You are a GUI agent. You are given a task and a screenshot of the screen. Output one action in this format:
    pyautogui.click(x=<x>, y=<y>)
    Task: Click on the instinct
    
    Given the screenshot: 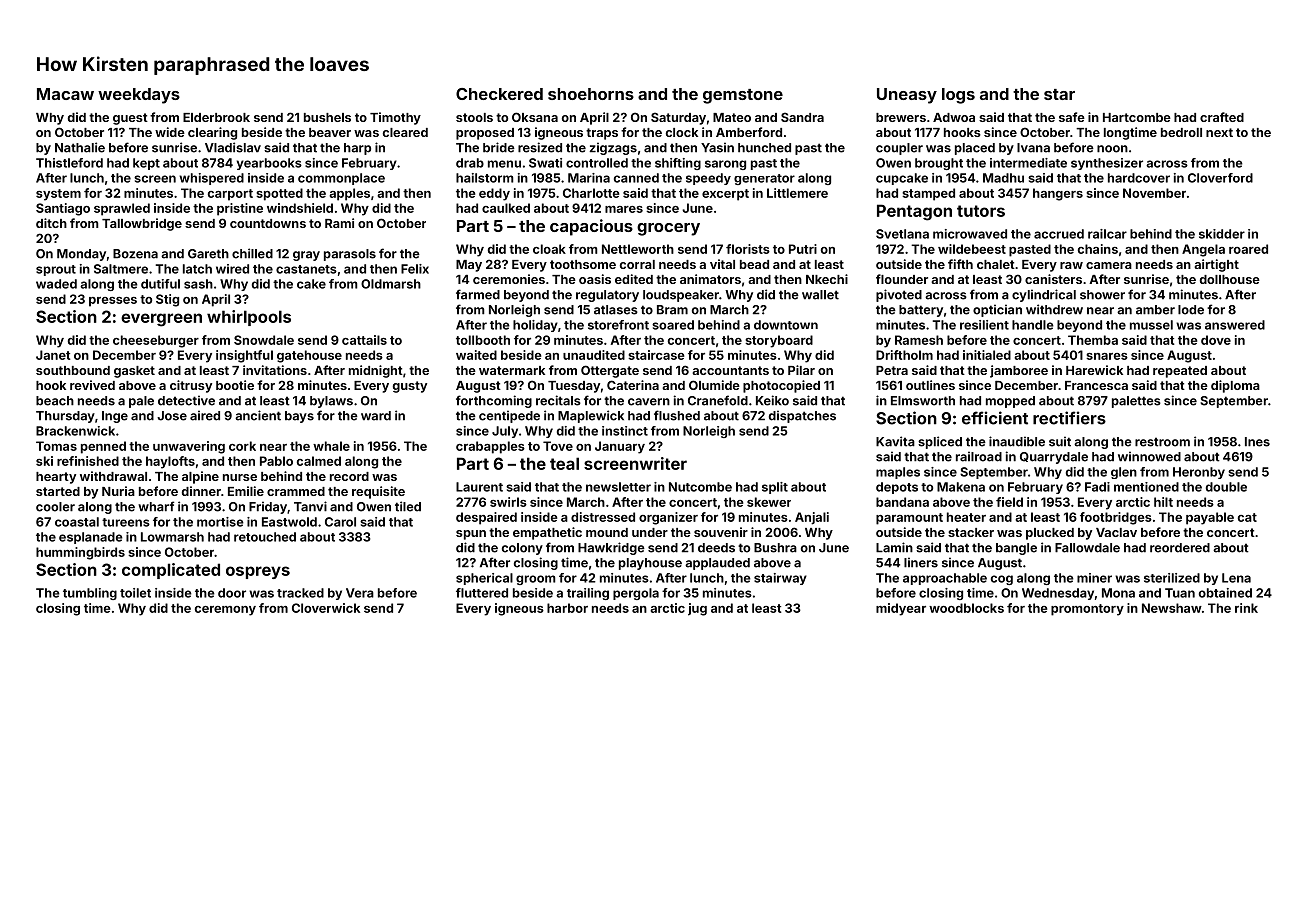 What is the action you would take?
    pyautogui.click(x=625, y=431)
